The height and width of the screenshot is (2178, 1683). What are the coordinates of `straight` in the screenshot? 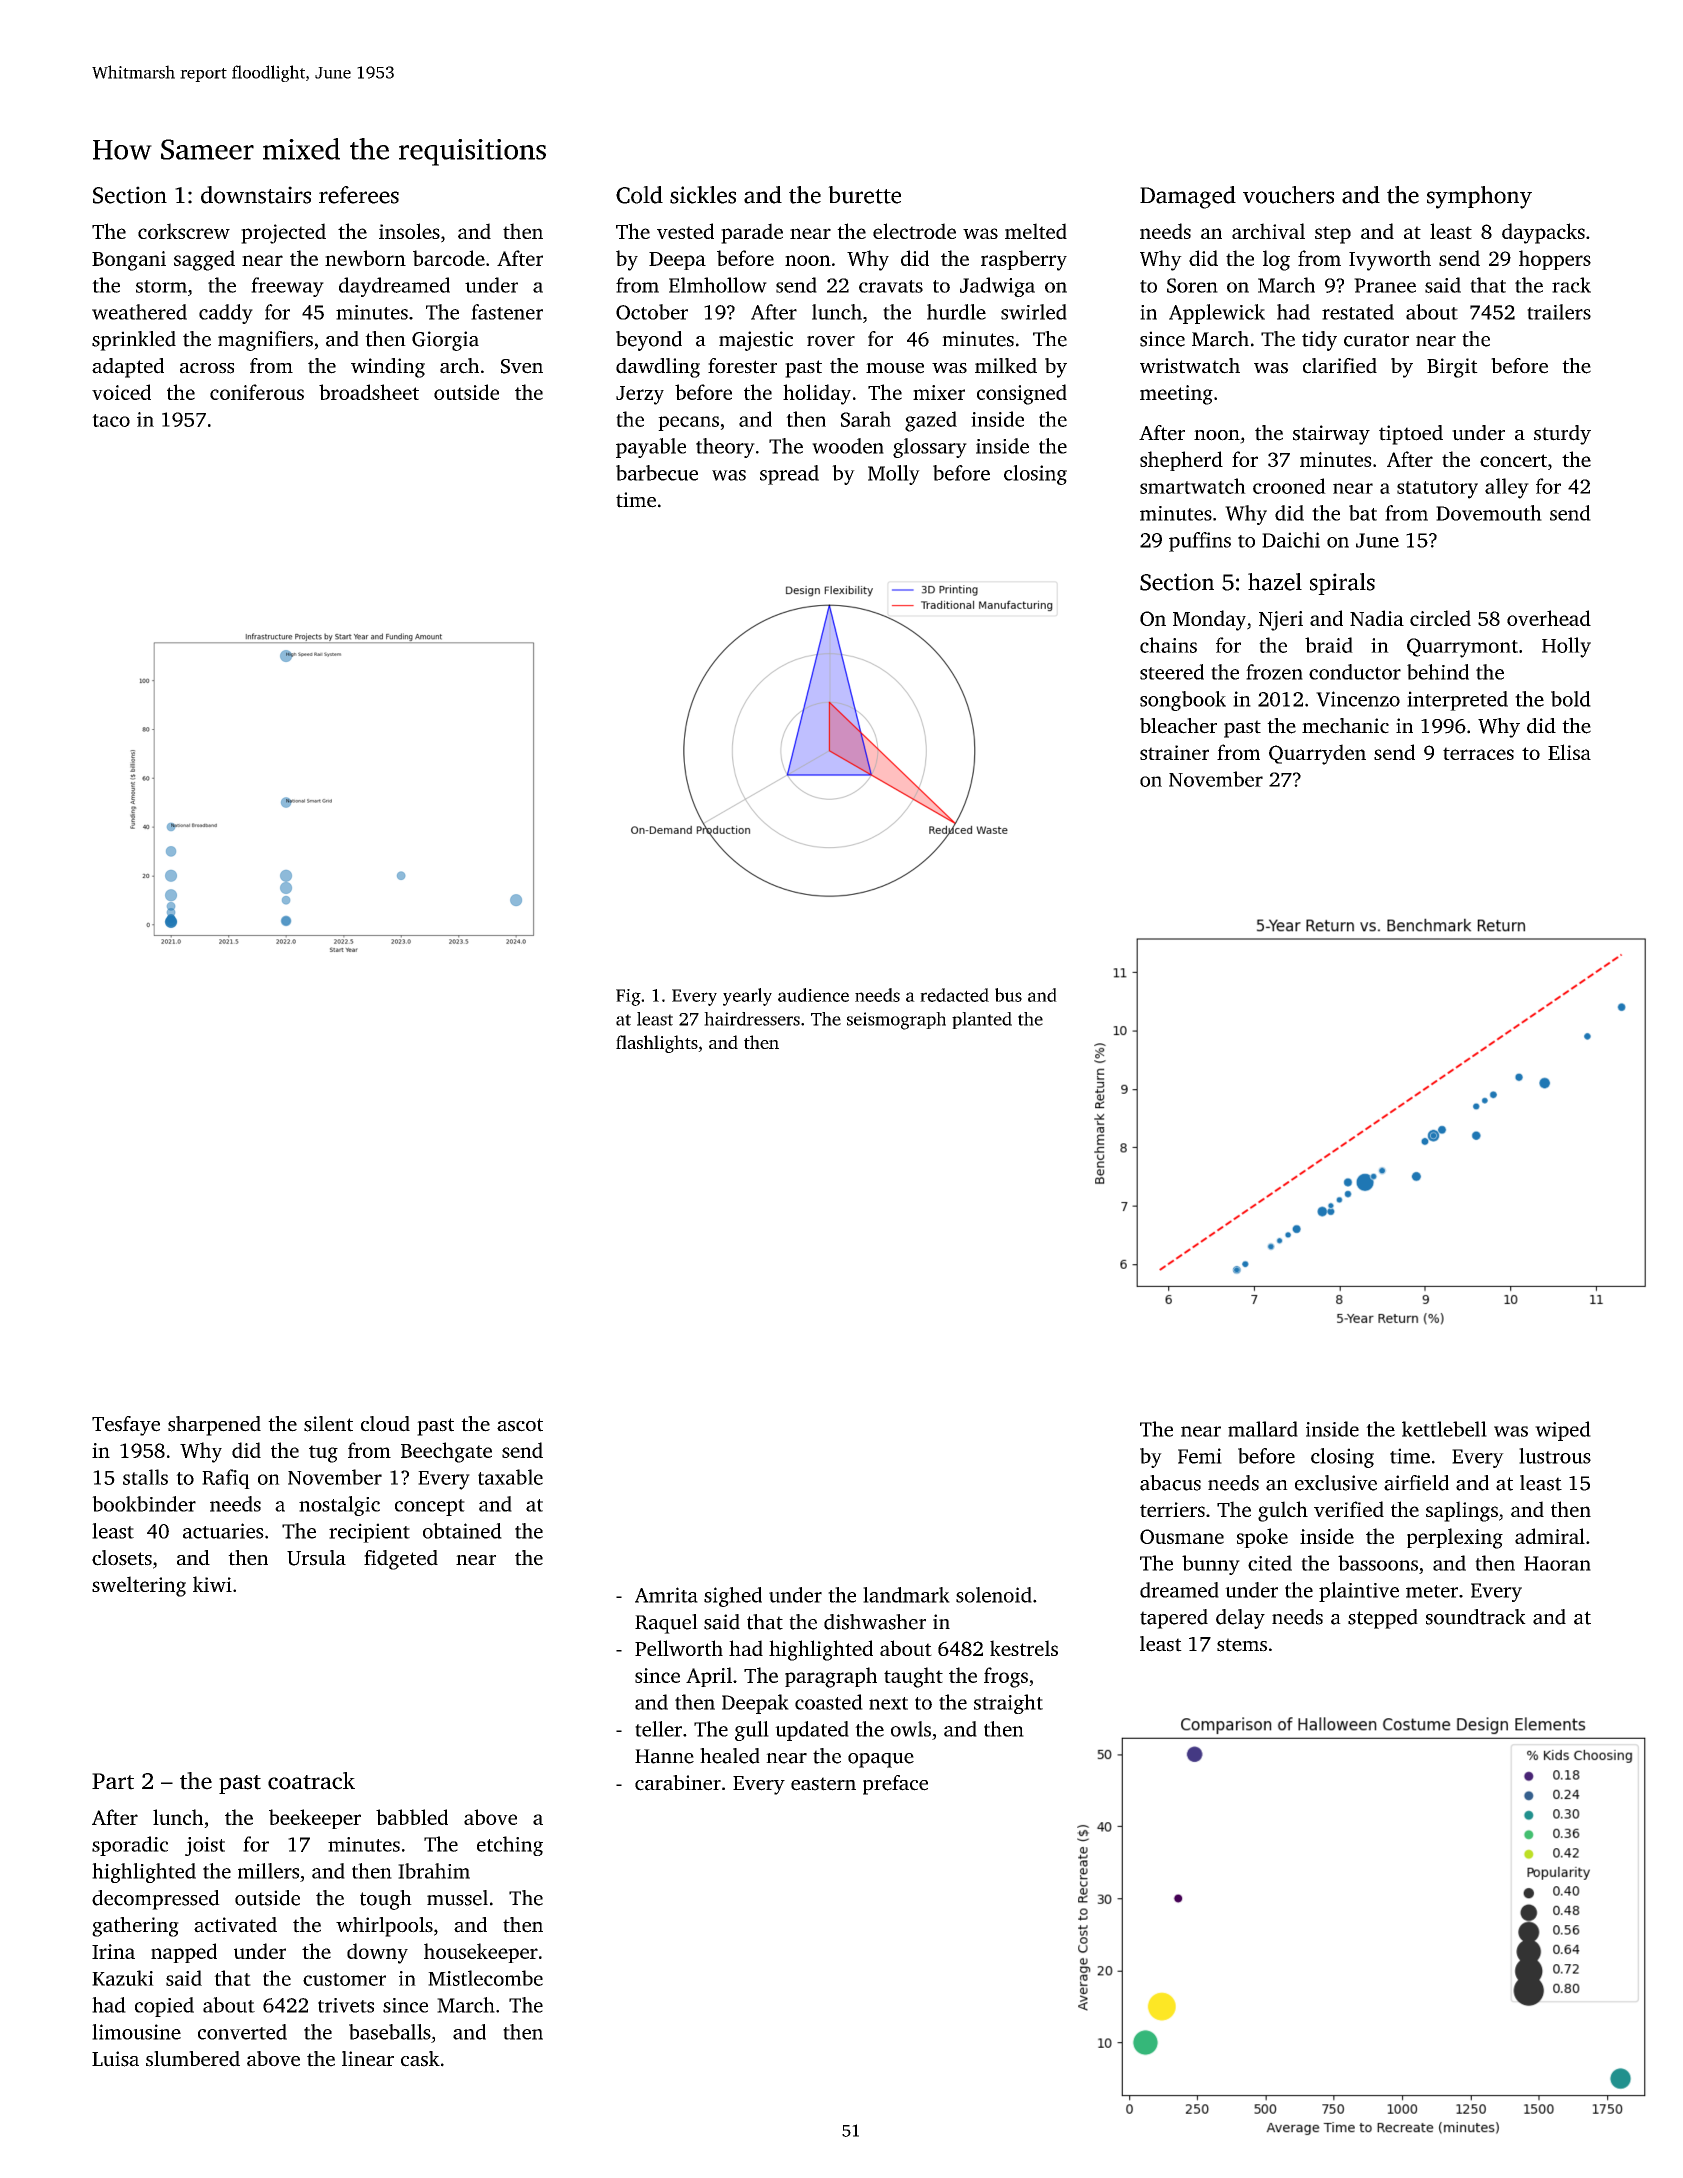 It's located at (1008, 1704).
